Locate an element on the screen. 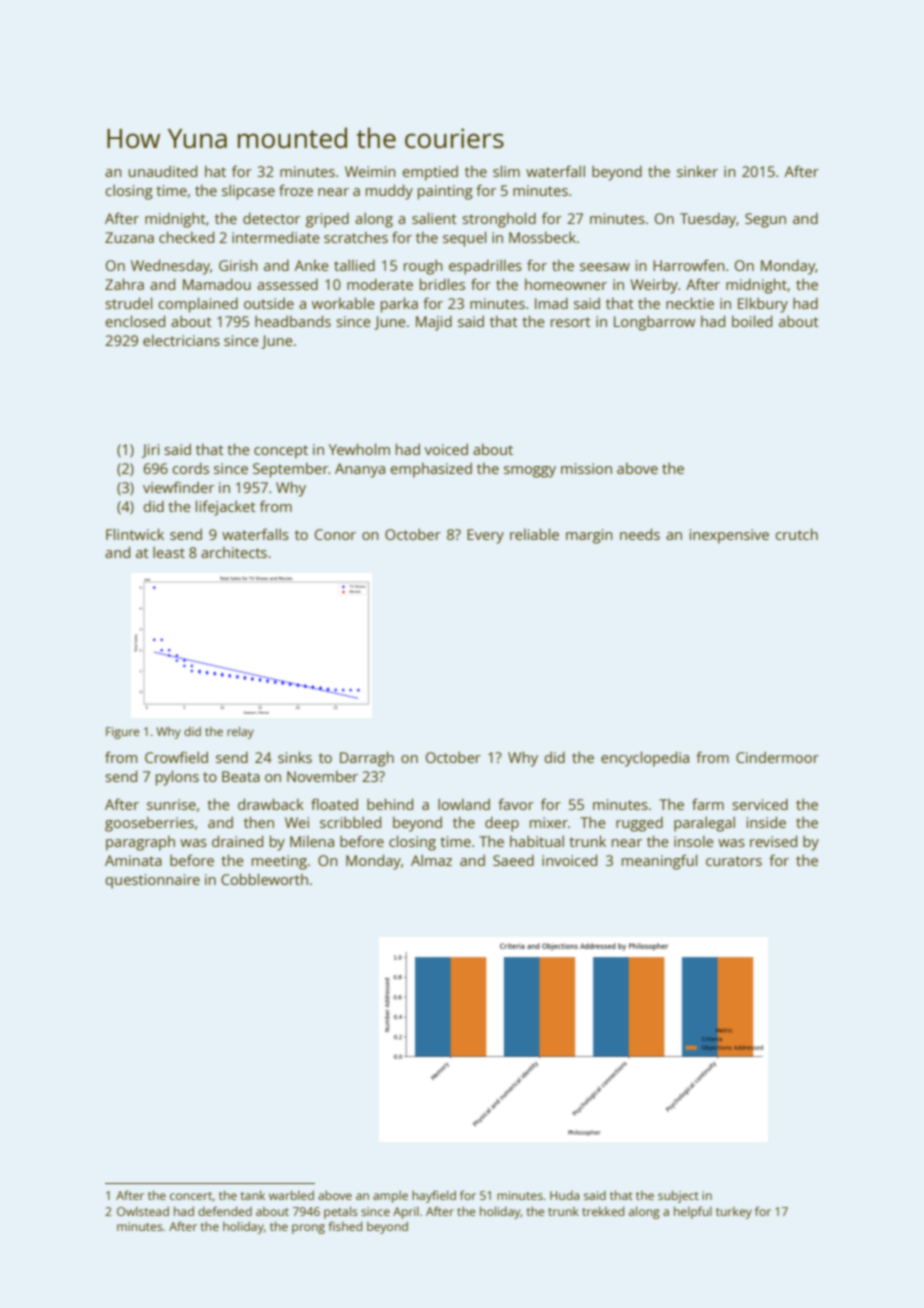 The height and width of the screenshot is (1308, 924). Jiri is located at coordinates (150, 451).
